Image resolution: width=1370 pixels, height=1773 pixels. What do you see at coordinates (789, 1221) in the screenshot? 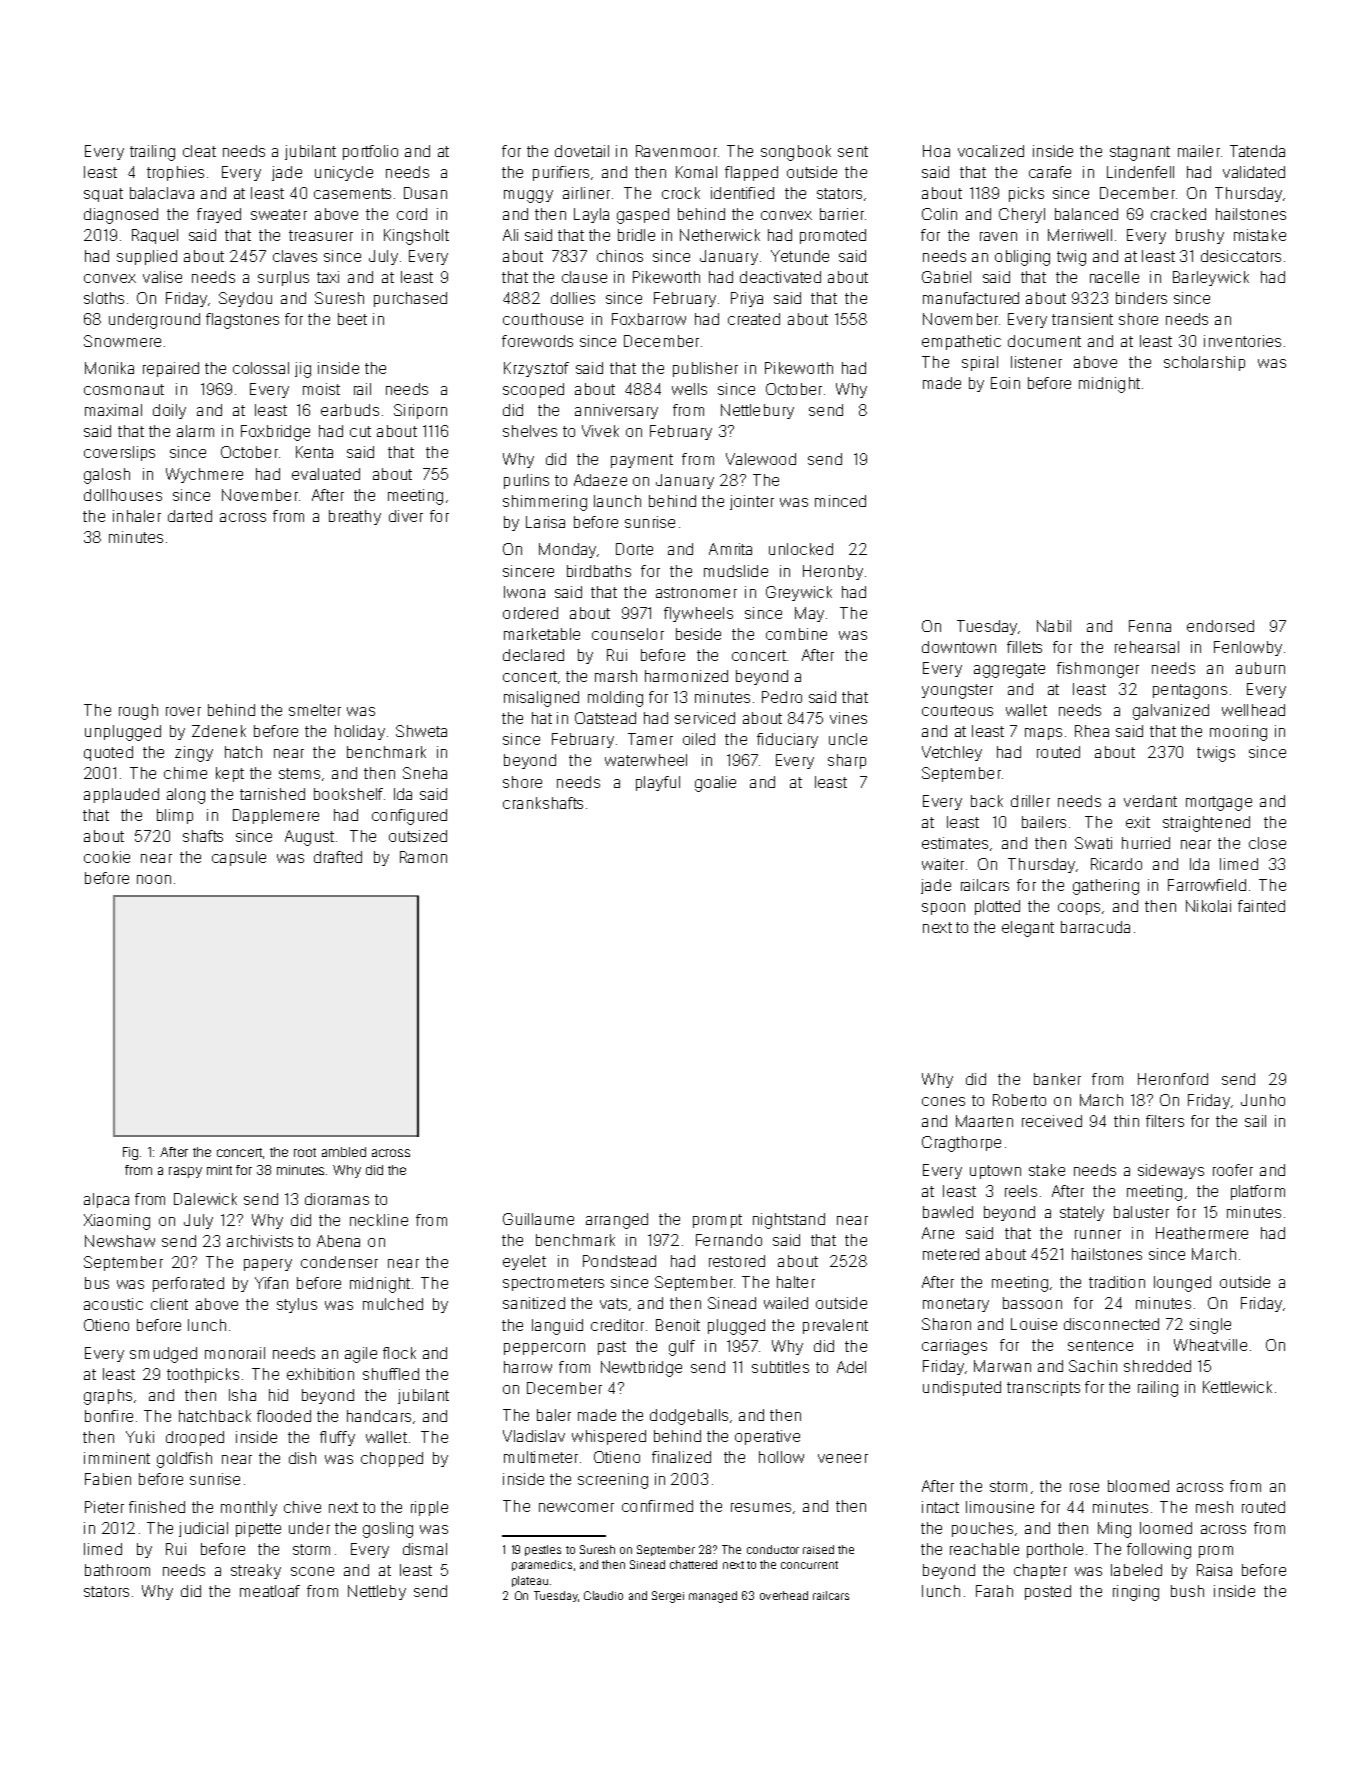
I see `nightstand` at bounding box center [789, 1221].
